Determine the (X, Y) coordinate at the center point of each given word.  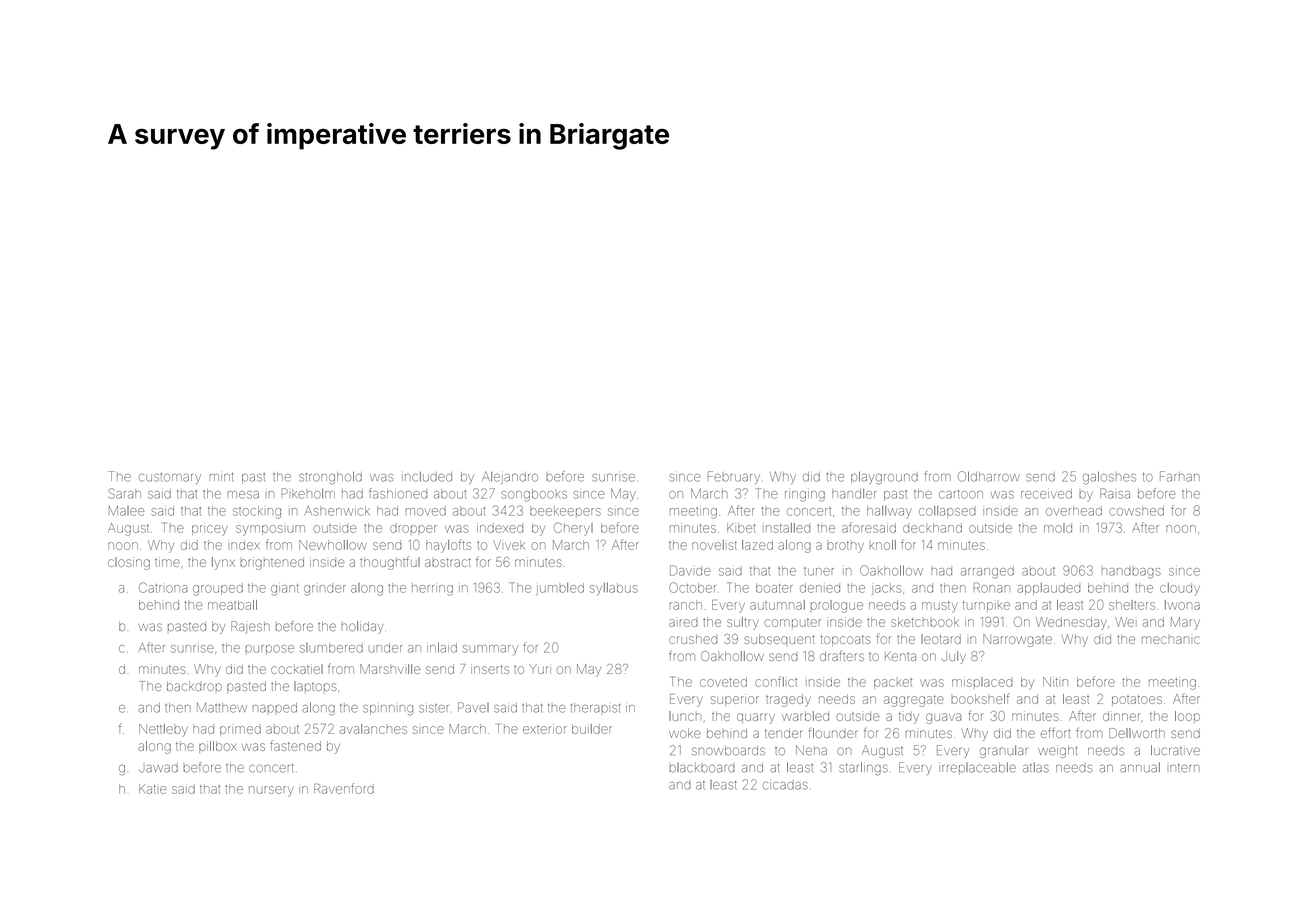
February (734, 477)
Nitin (1055, 682)
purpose (269, 650)
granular (1003, 751)
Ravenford (344, 788)
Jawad (158, 768)
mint (222, 477)
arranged (987, 572)
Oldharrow (989, 476)
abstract (448, 562)
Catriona (163, 587)
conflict (776, 681)
